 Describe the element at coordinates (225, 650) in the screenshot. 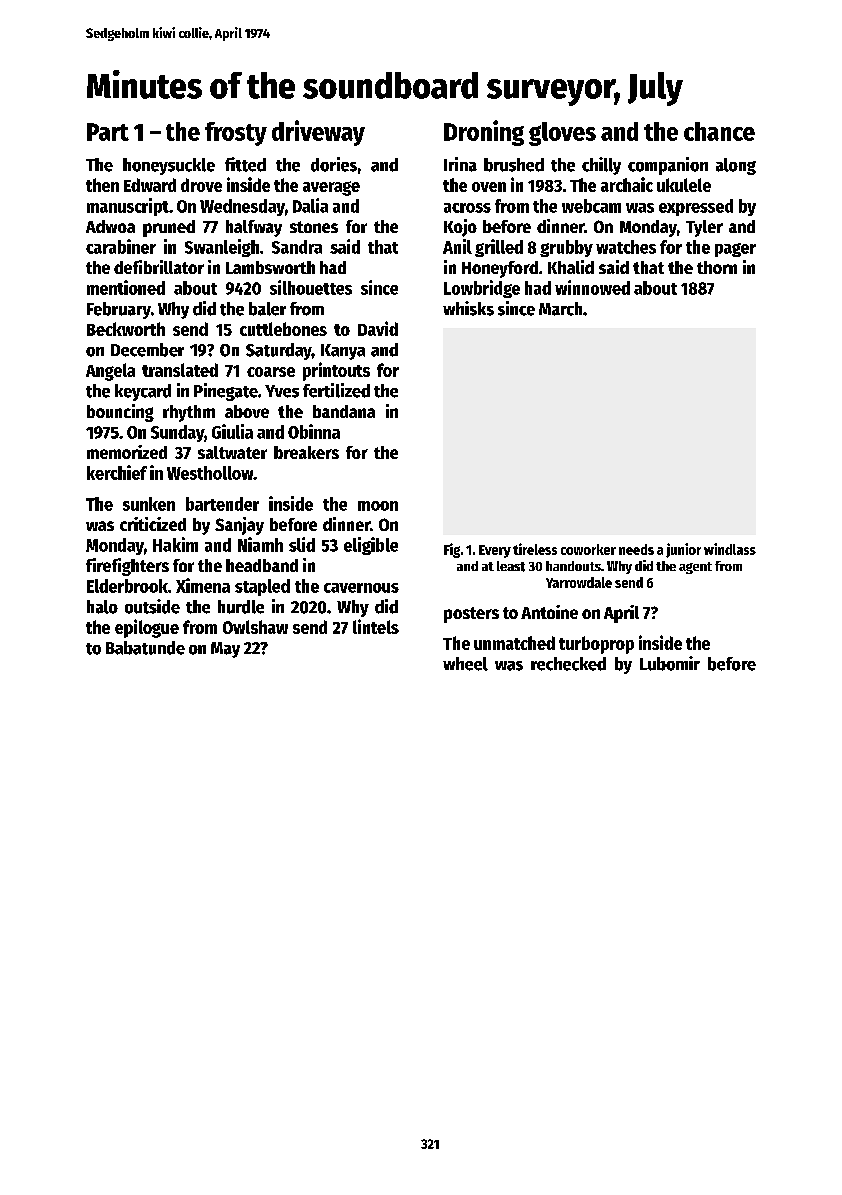

I see `May` at that location.
